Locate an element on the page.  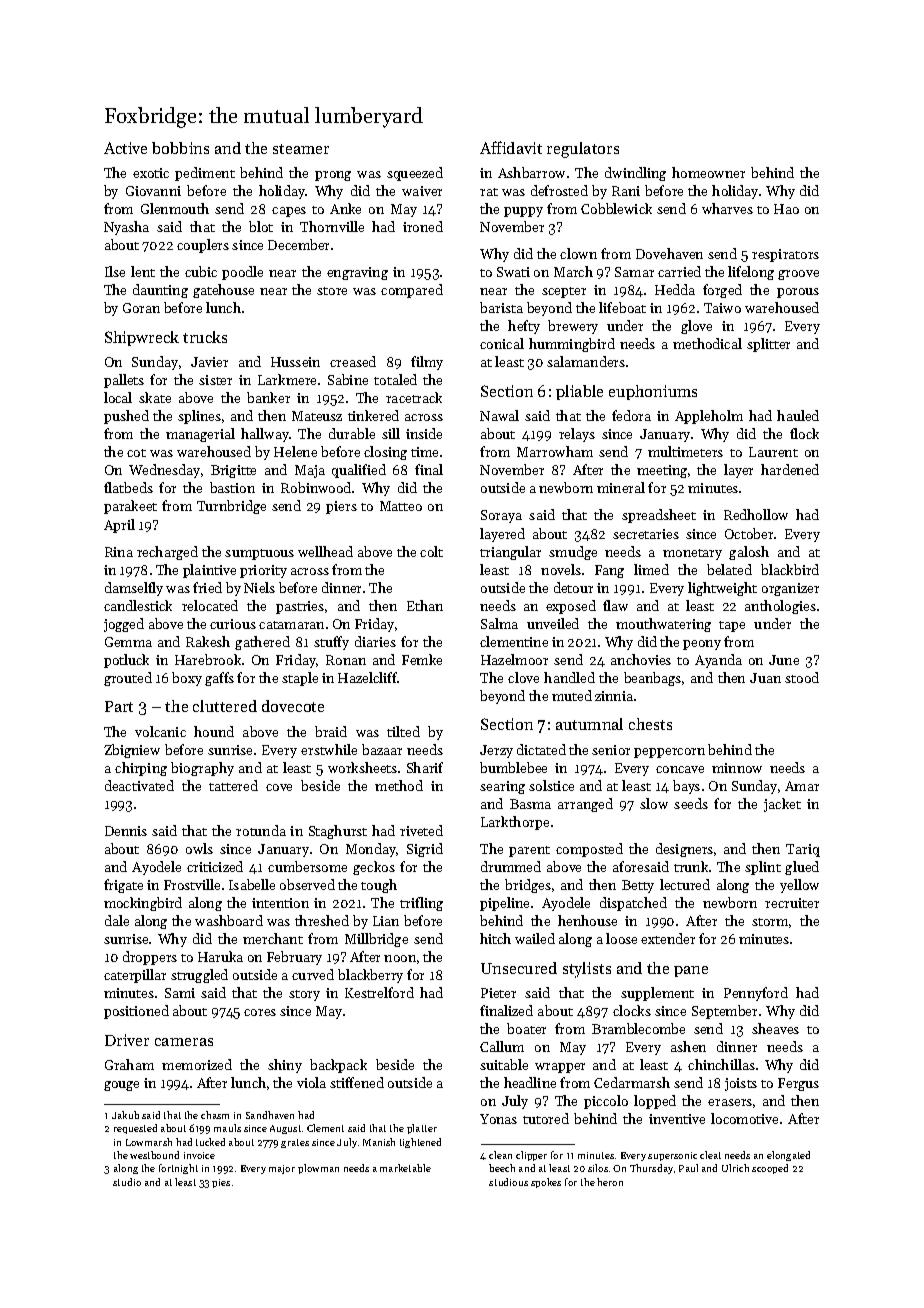
smudge is located at coordinates (573, 553).
